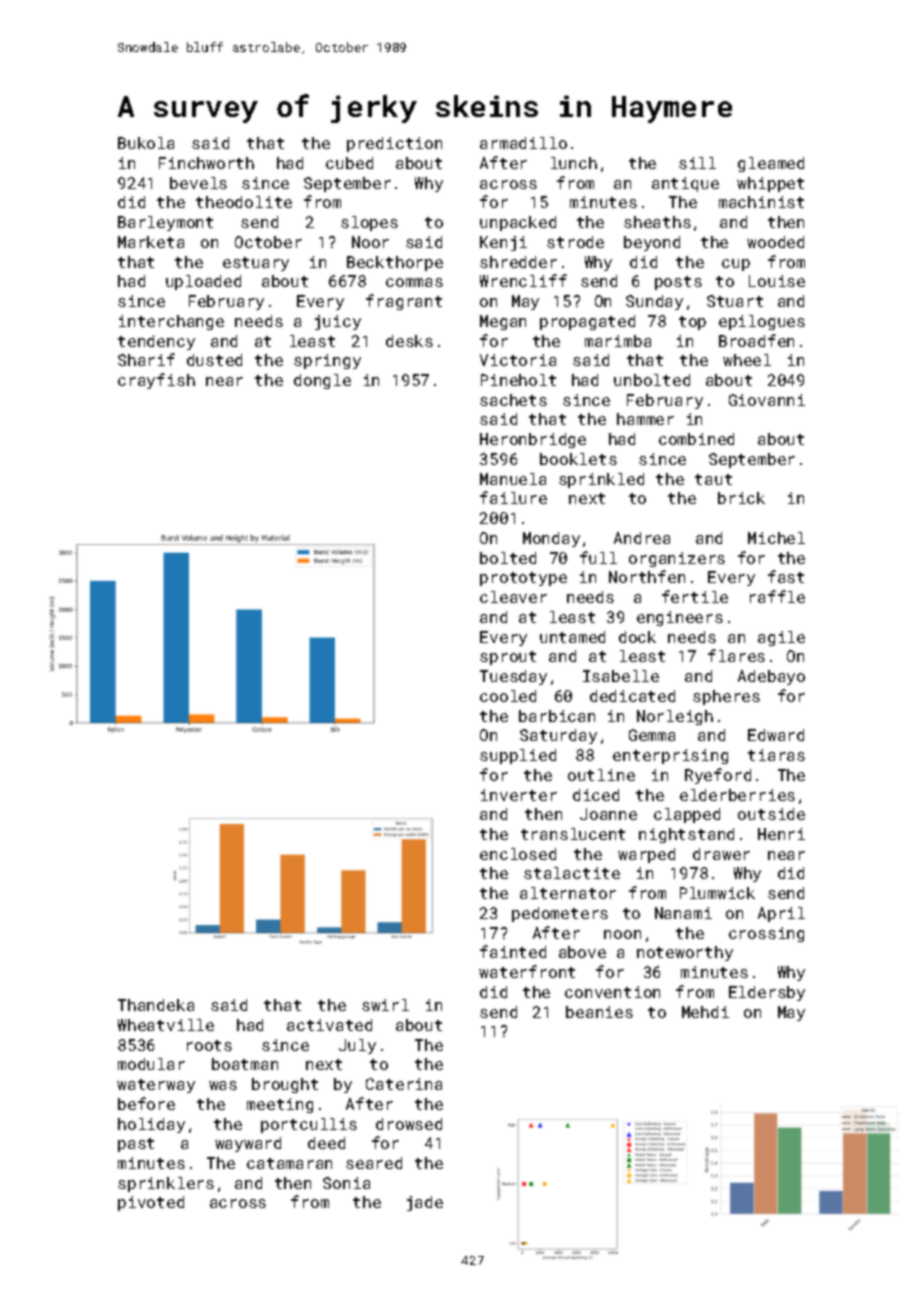 Image resolution: width=924 pixels, height=1308 pixels. I want to click on Stuart, so click(735, 301).
